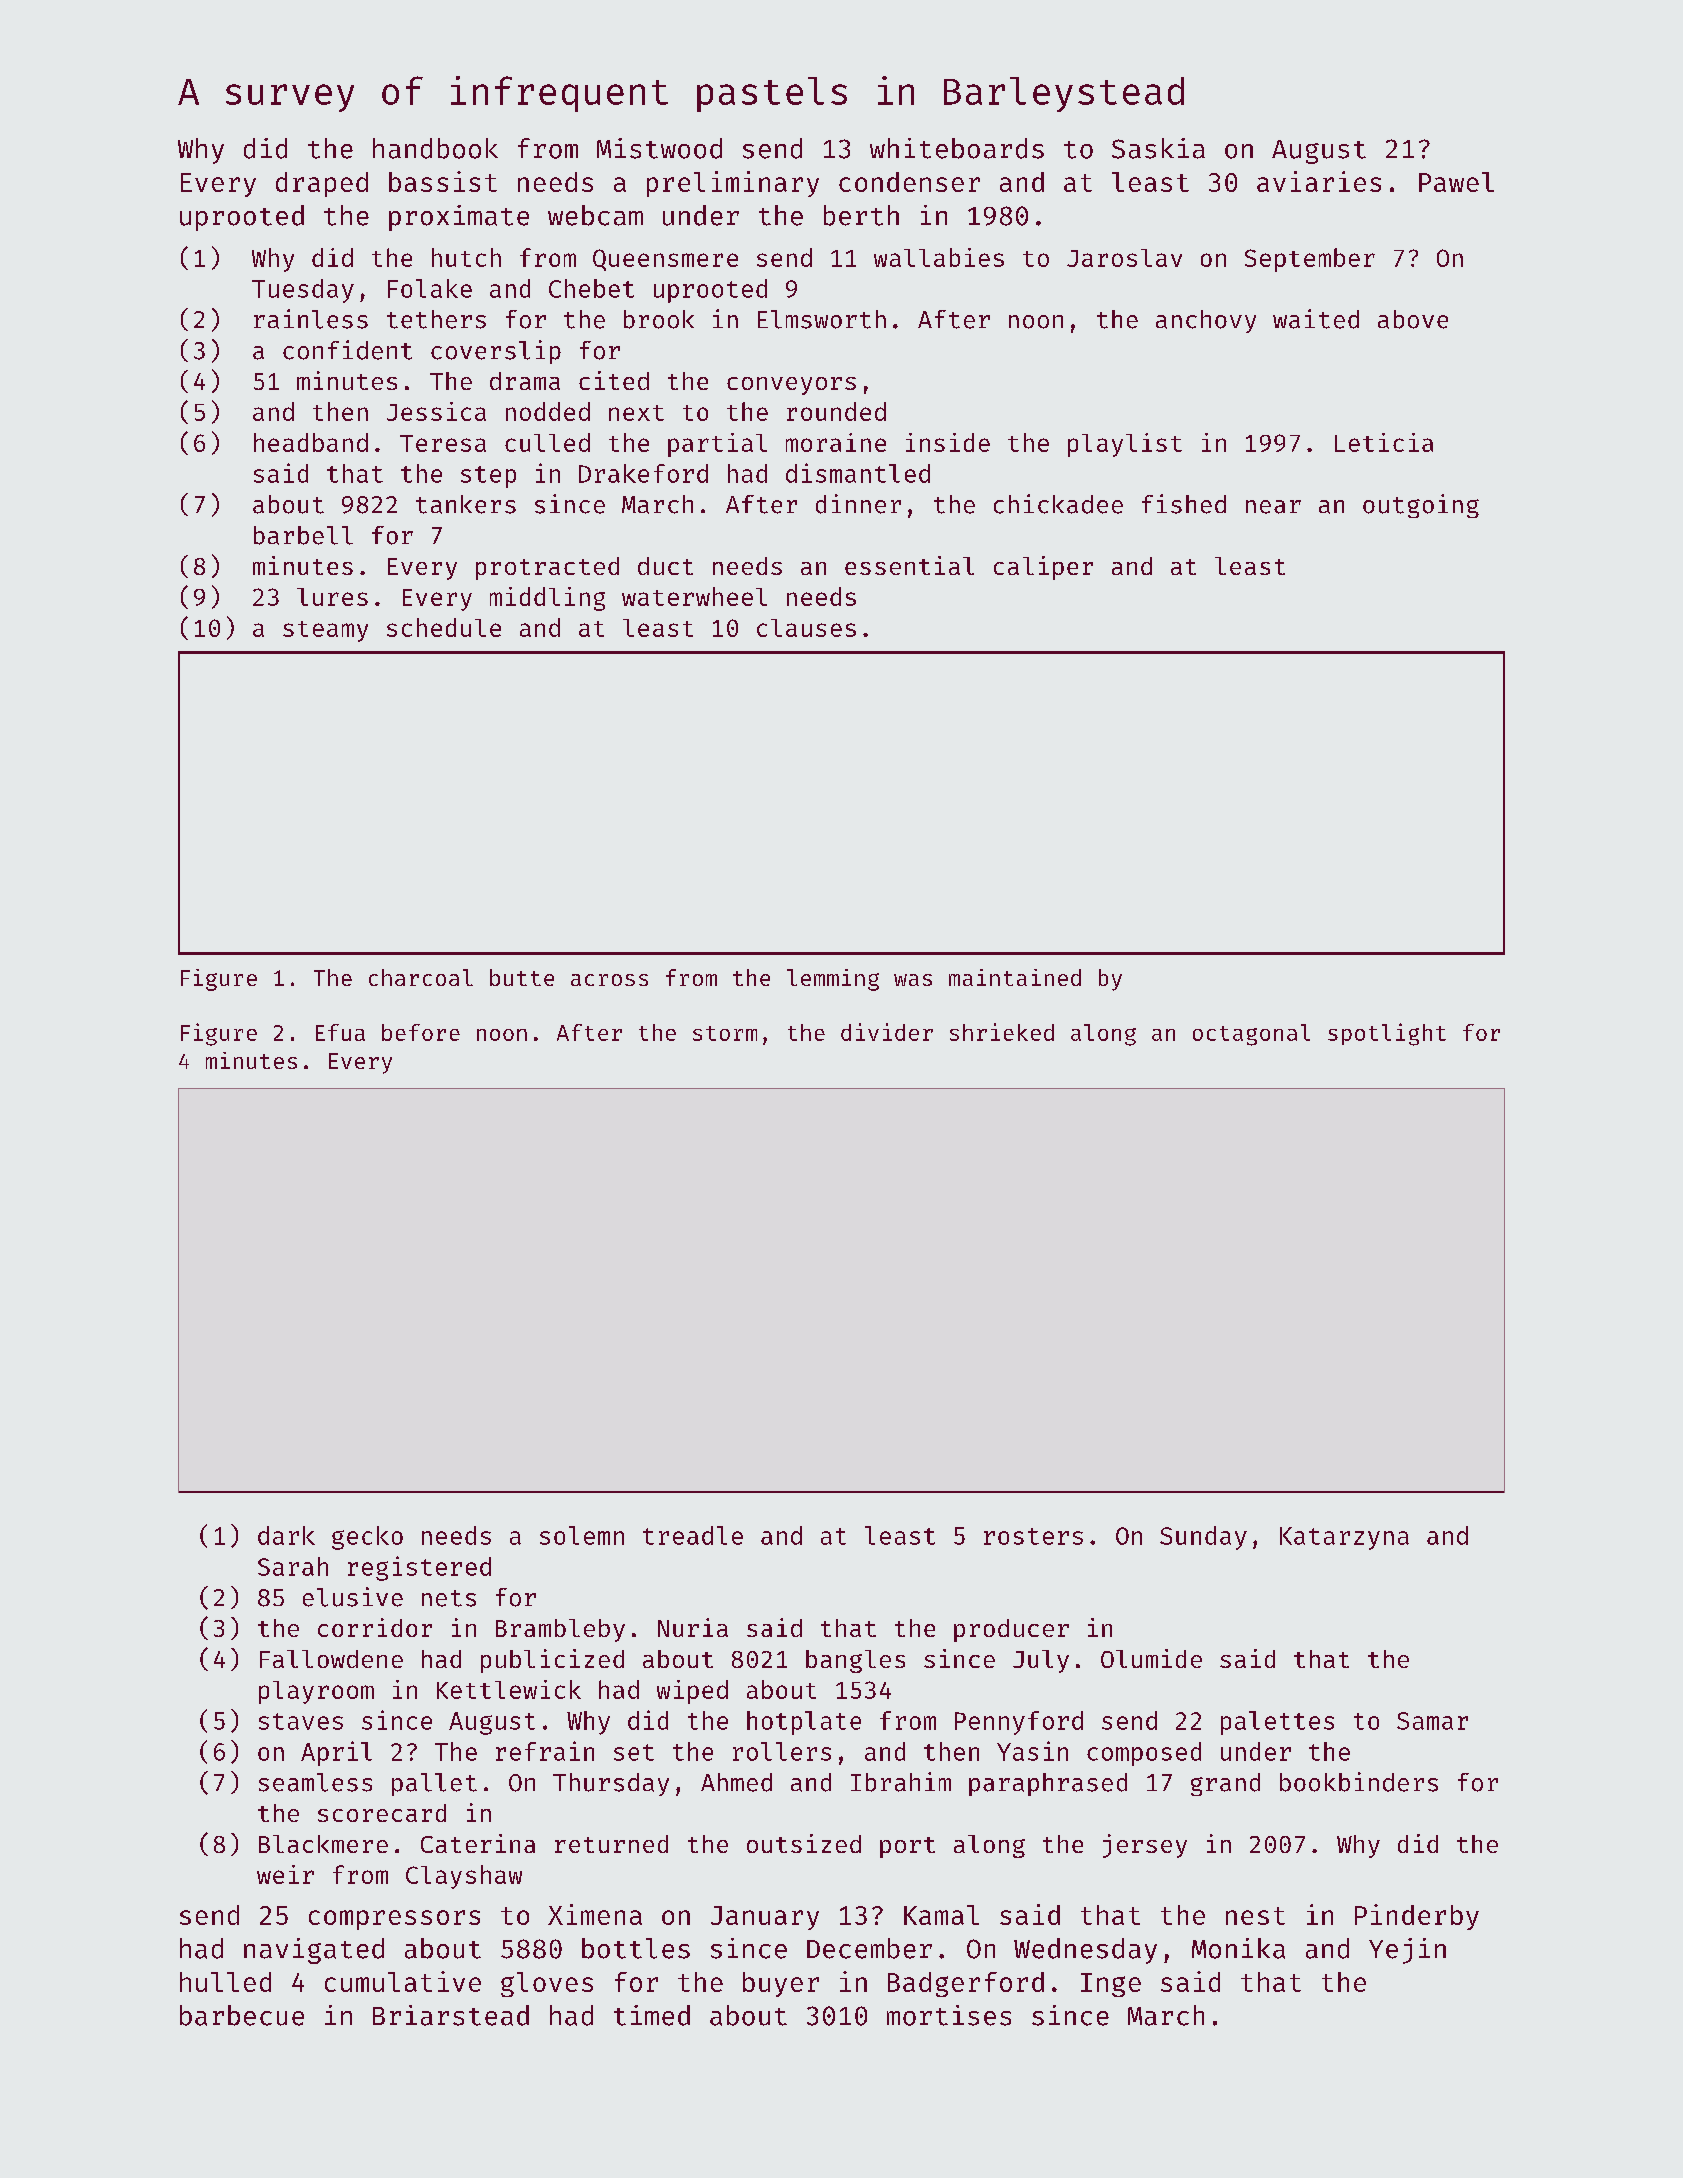  What do you see at coordinates (1344, 1538) in the page?
I see `Katarzyna` at bounding box center [1344, 1538].
